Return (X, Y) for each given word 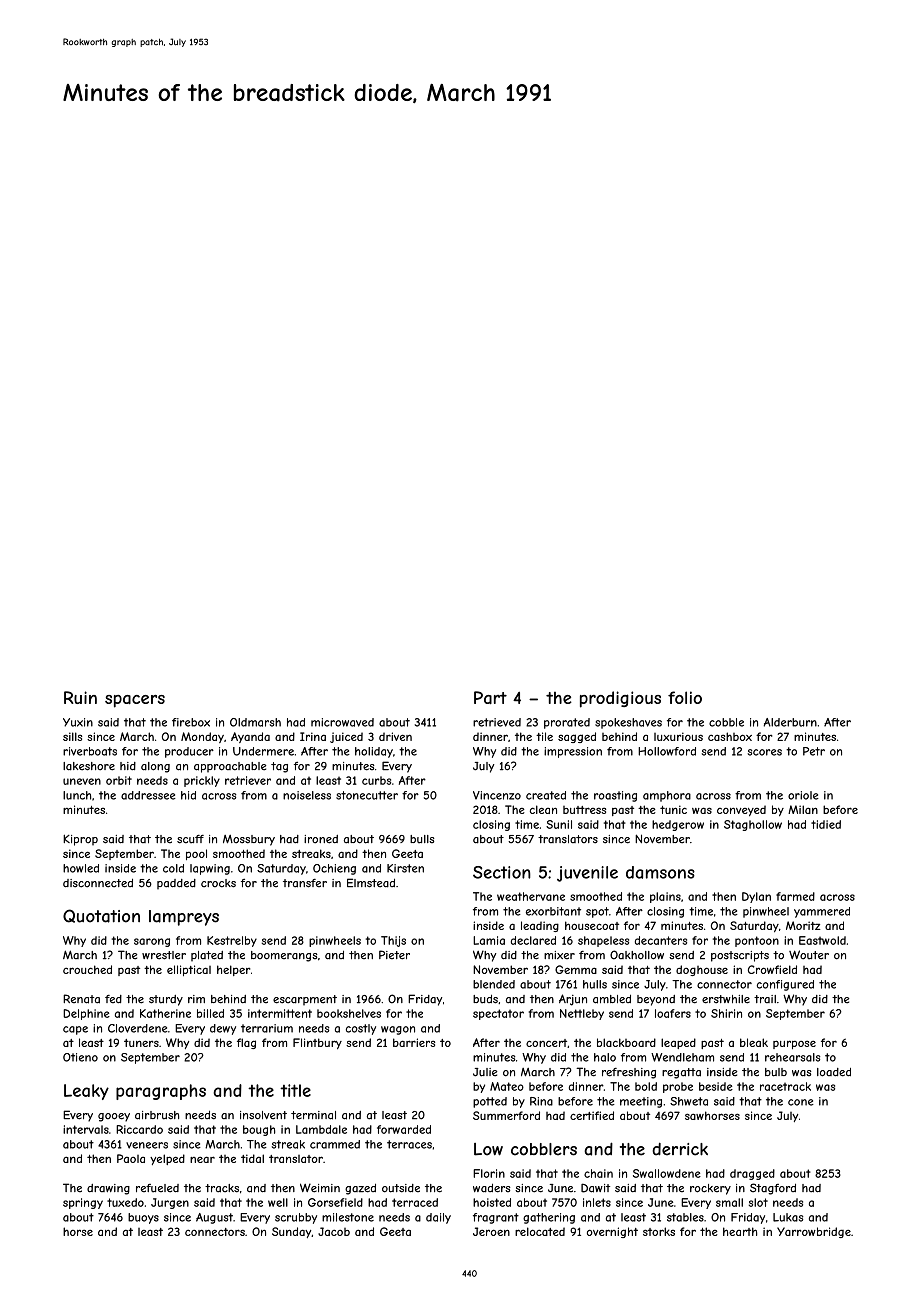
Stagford (773, 1189)
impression (573, 752)
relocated (540, 1231)
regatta (681, 1073)
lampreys (184, 918)
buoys (143, 1218)
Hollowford (667, 751)
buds (485, 999)
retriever (248, 780)
